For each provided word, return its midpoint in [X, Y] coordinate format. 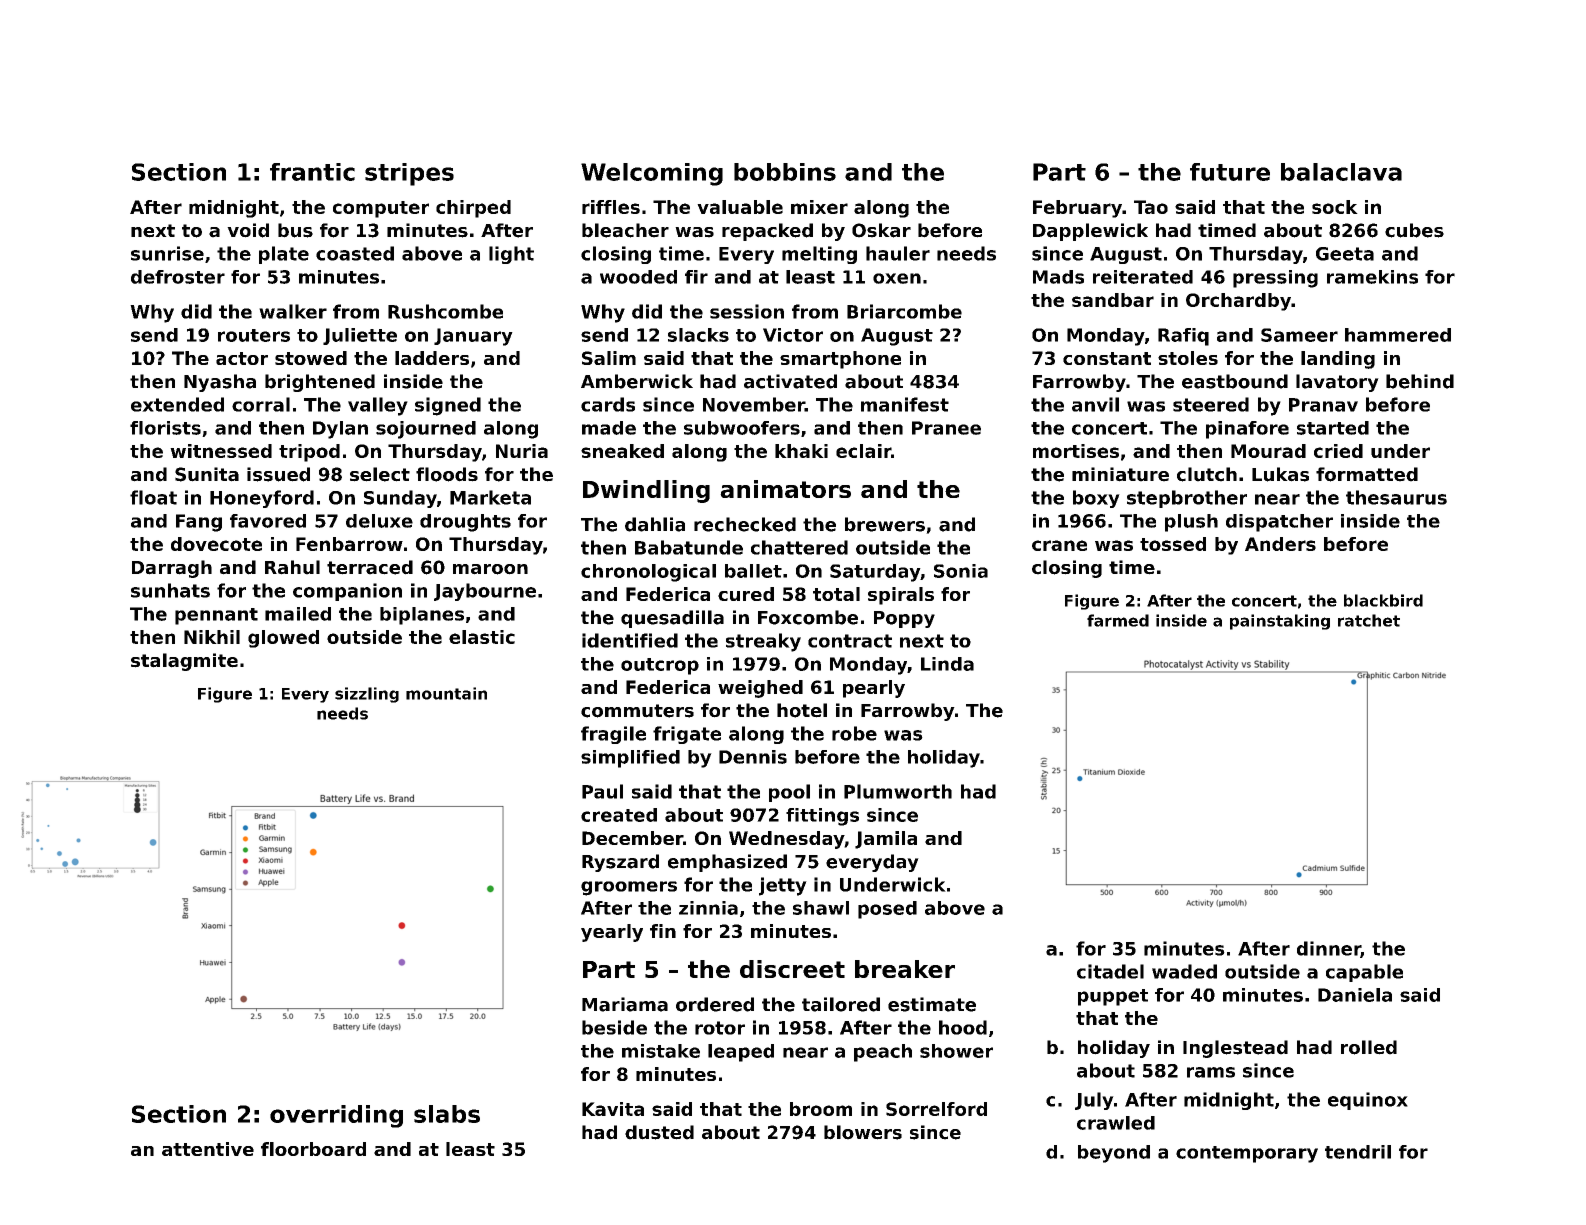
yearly [612, 933]
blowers [863, 1132]
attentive [208, 1149]
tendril [1358, 1152]
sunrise [167, 253]
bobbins [785, 172]
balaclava [1341, 172]
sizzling [367, 695]
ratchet [1369, 620]
